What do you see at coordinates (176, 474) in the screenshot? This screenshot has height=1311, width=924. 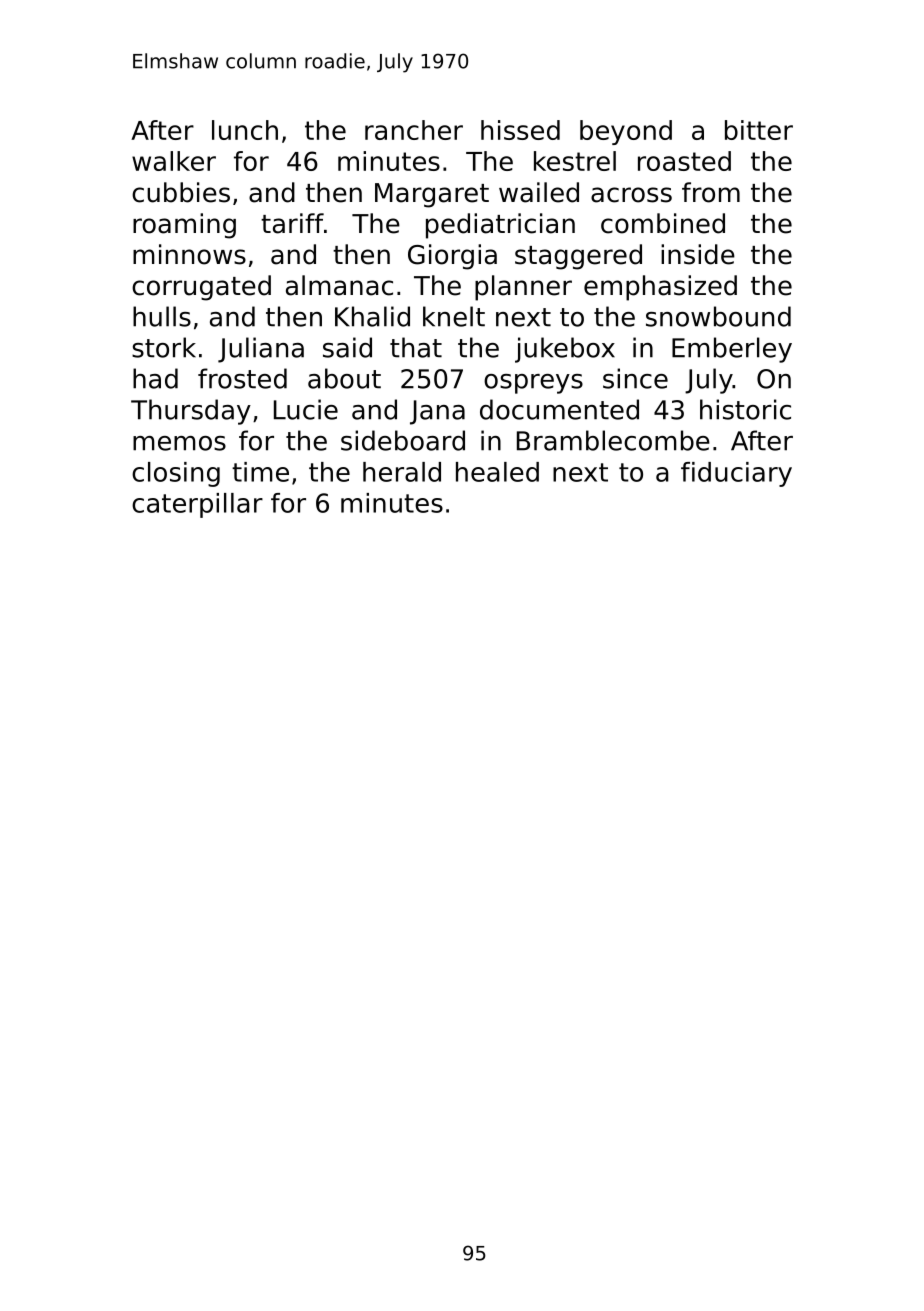 I see `closing` at bounding box center [176, 474].
